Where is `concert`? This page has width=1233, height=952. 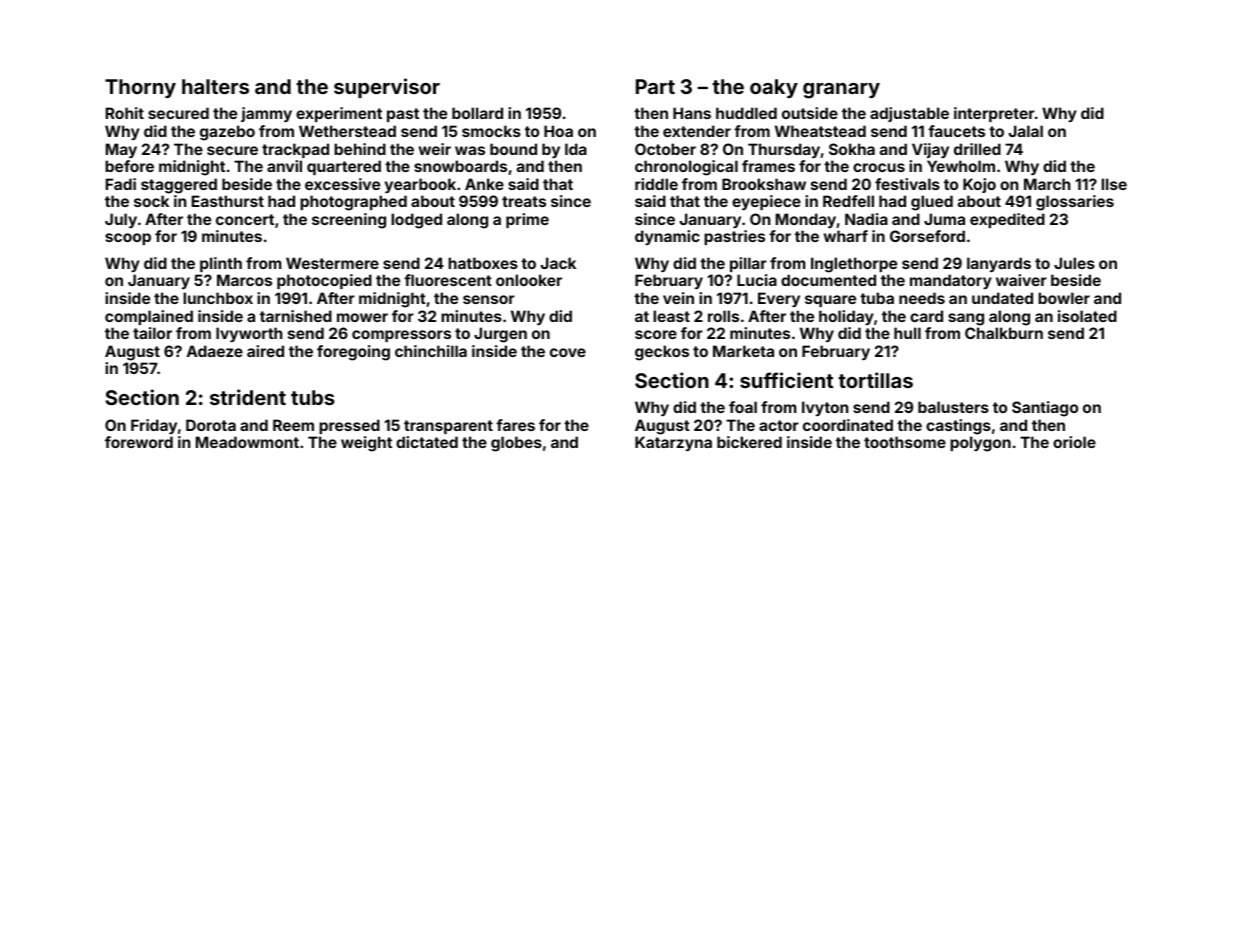
concert is located at coordinates (245, 219).
